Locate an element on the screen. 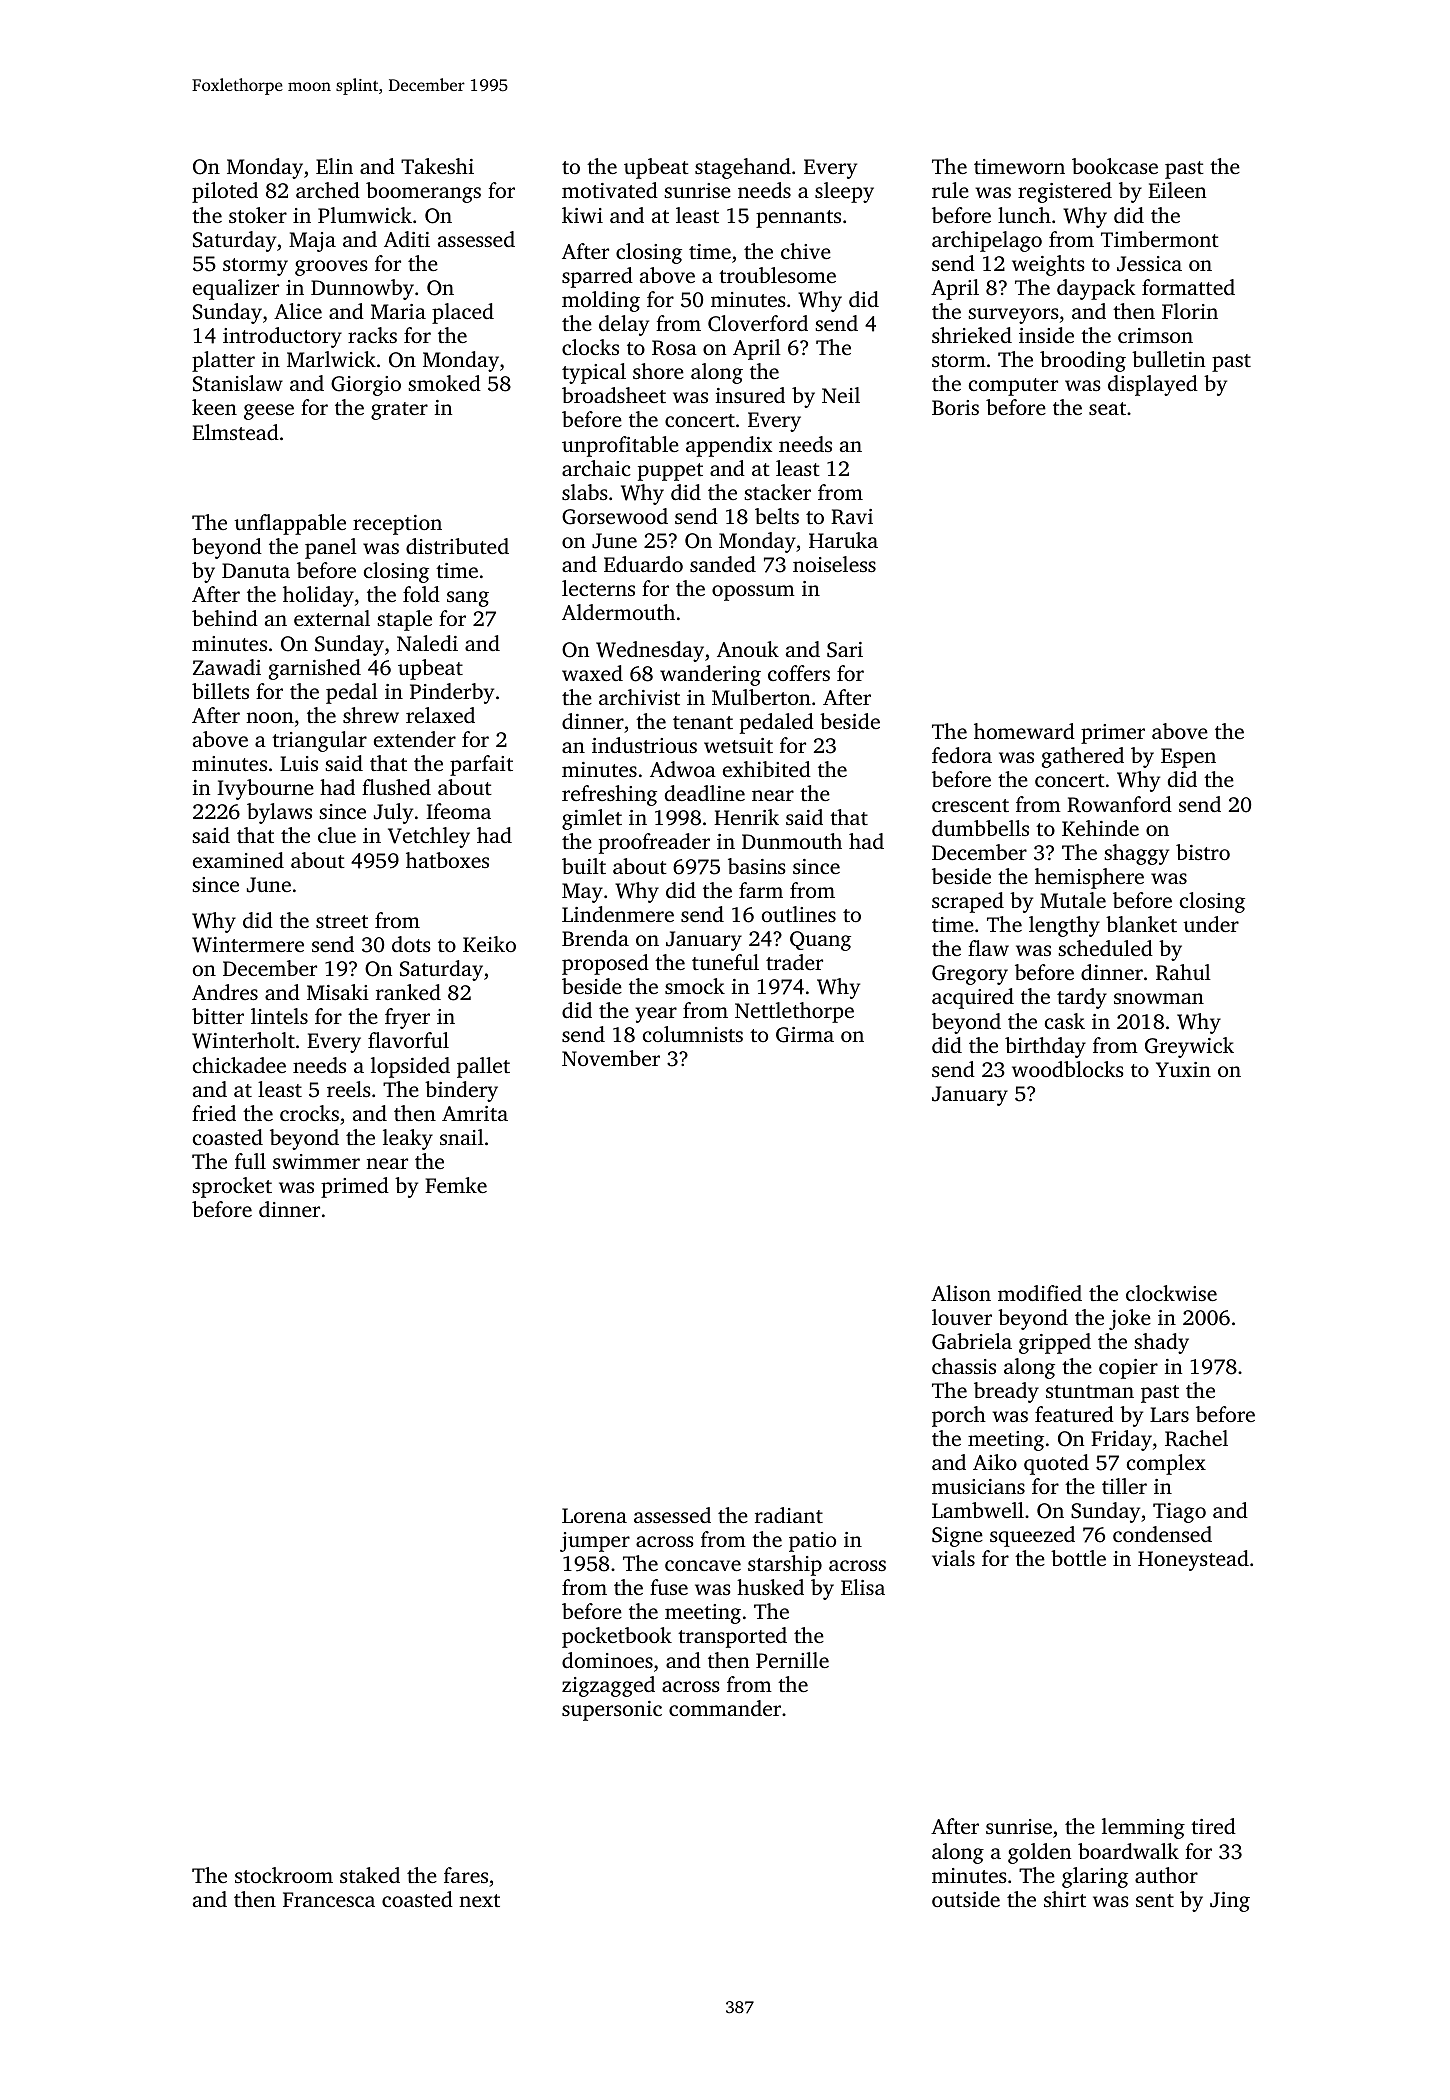 The width and height of the screenshot is (1450, 2100). behind is located at coordinates (225, 618).
